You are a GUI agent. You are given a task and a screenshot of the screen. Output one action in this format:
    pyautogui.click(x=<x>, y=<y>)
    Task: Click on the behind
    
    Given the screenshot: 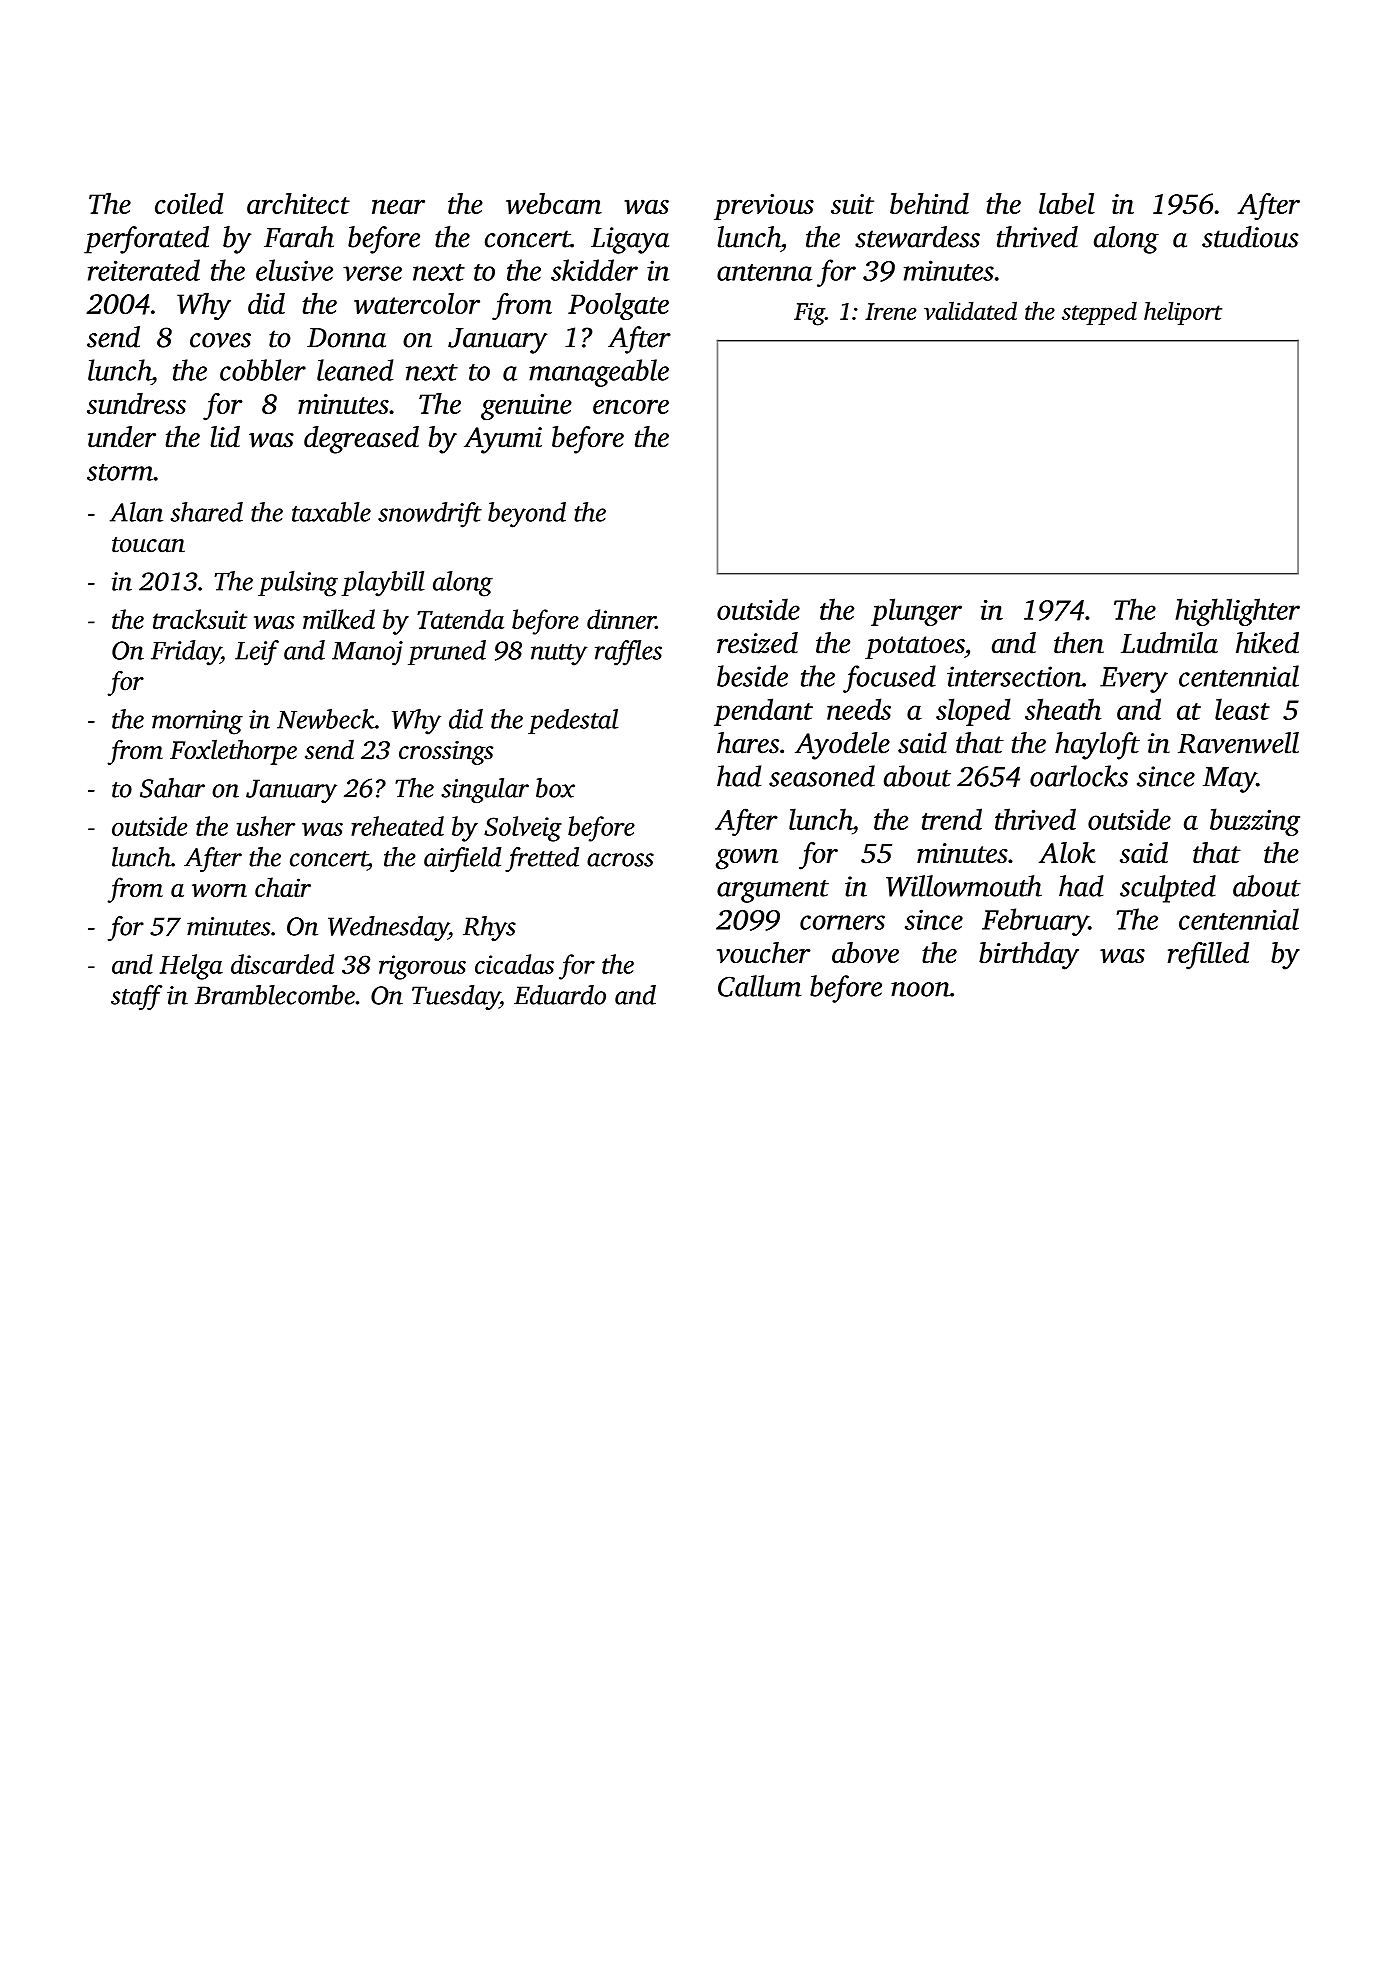 What is the action you would take?
    pyautogui.click(x=929, y=203)
